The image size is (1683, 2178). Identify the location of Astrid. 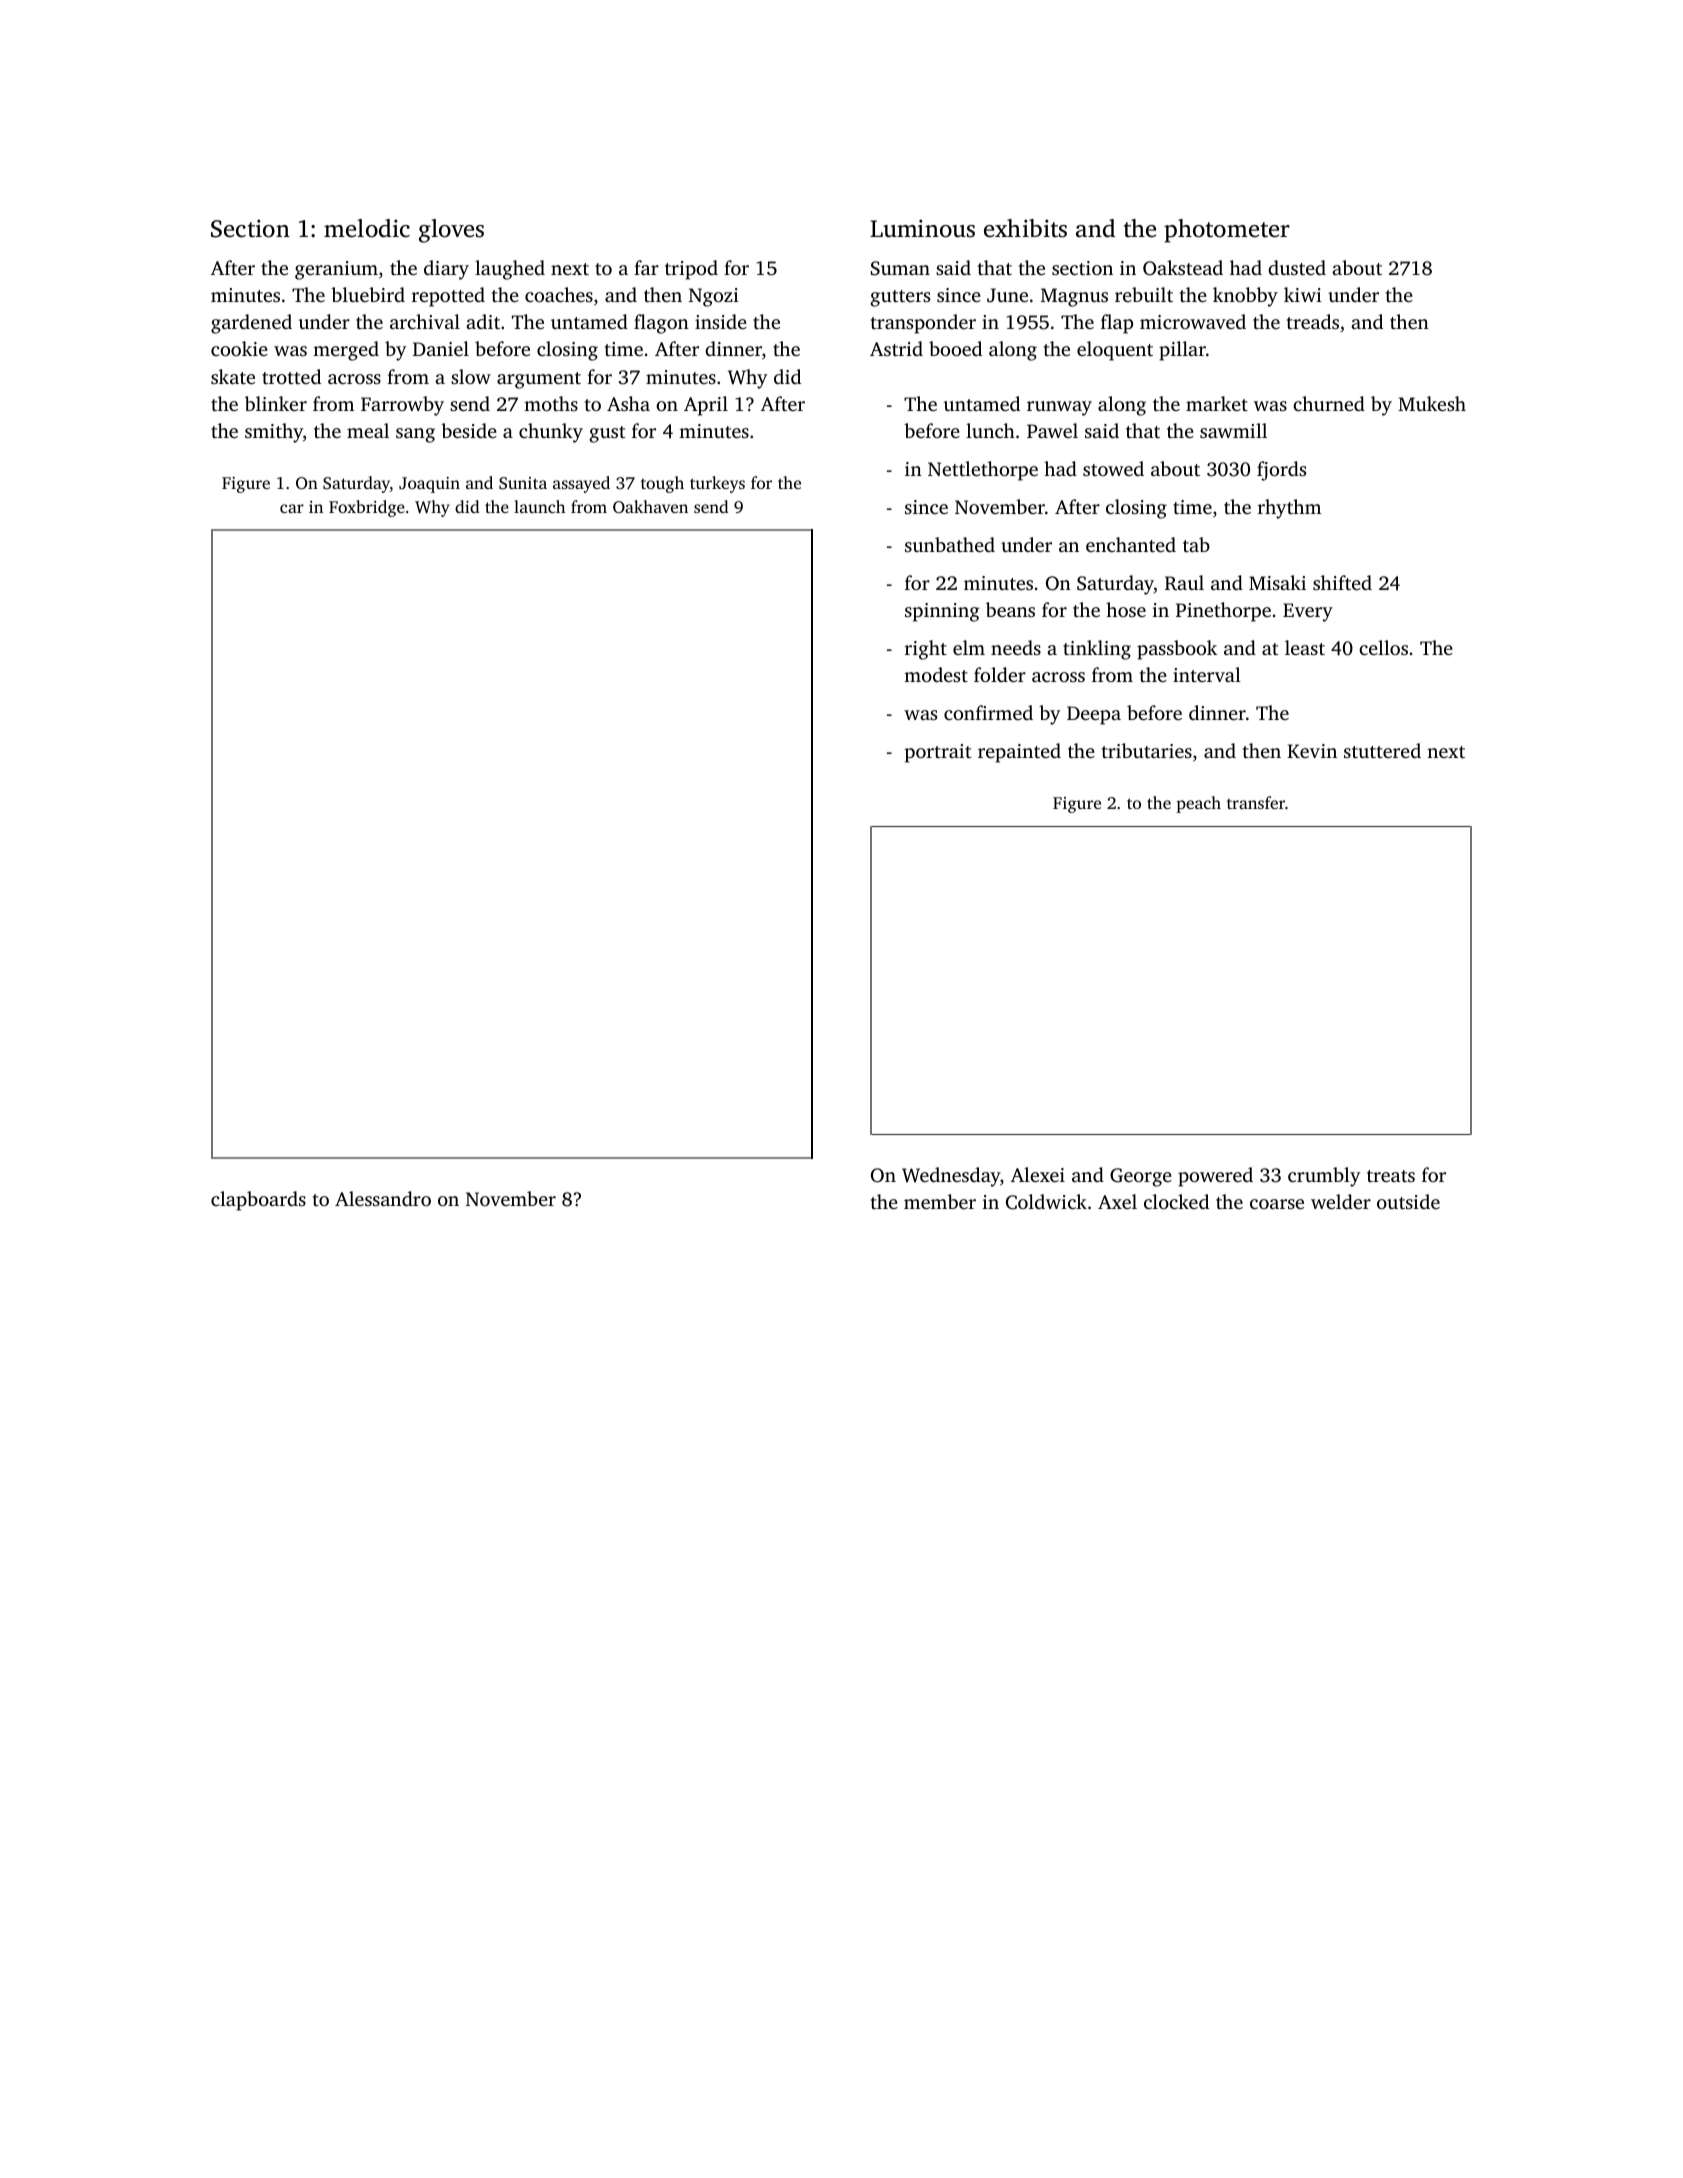
(896, 348).
